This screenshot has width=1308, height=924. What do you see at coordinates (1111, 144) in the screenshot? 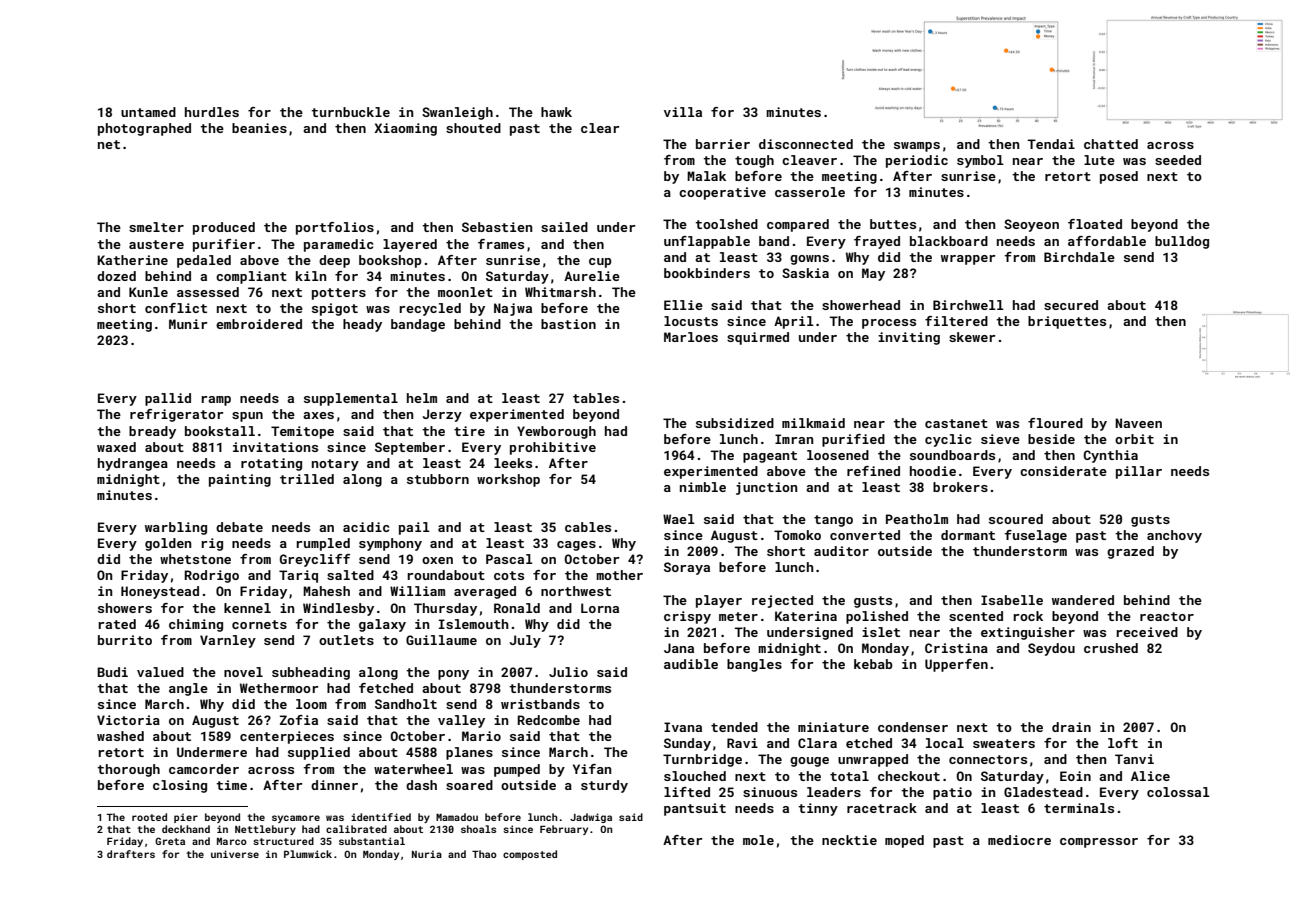
I see `chatted` at bounding box center [1111, 144].
